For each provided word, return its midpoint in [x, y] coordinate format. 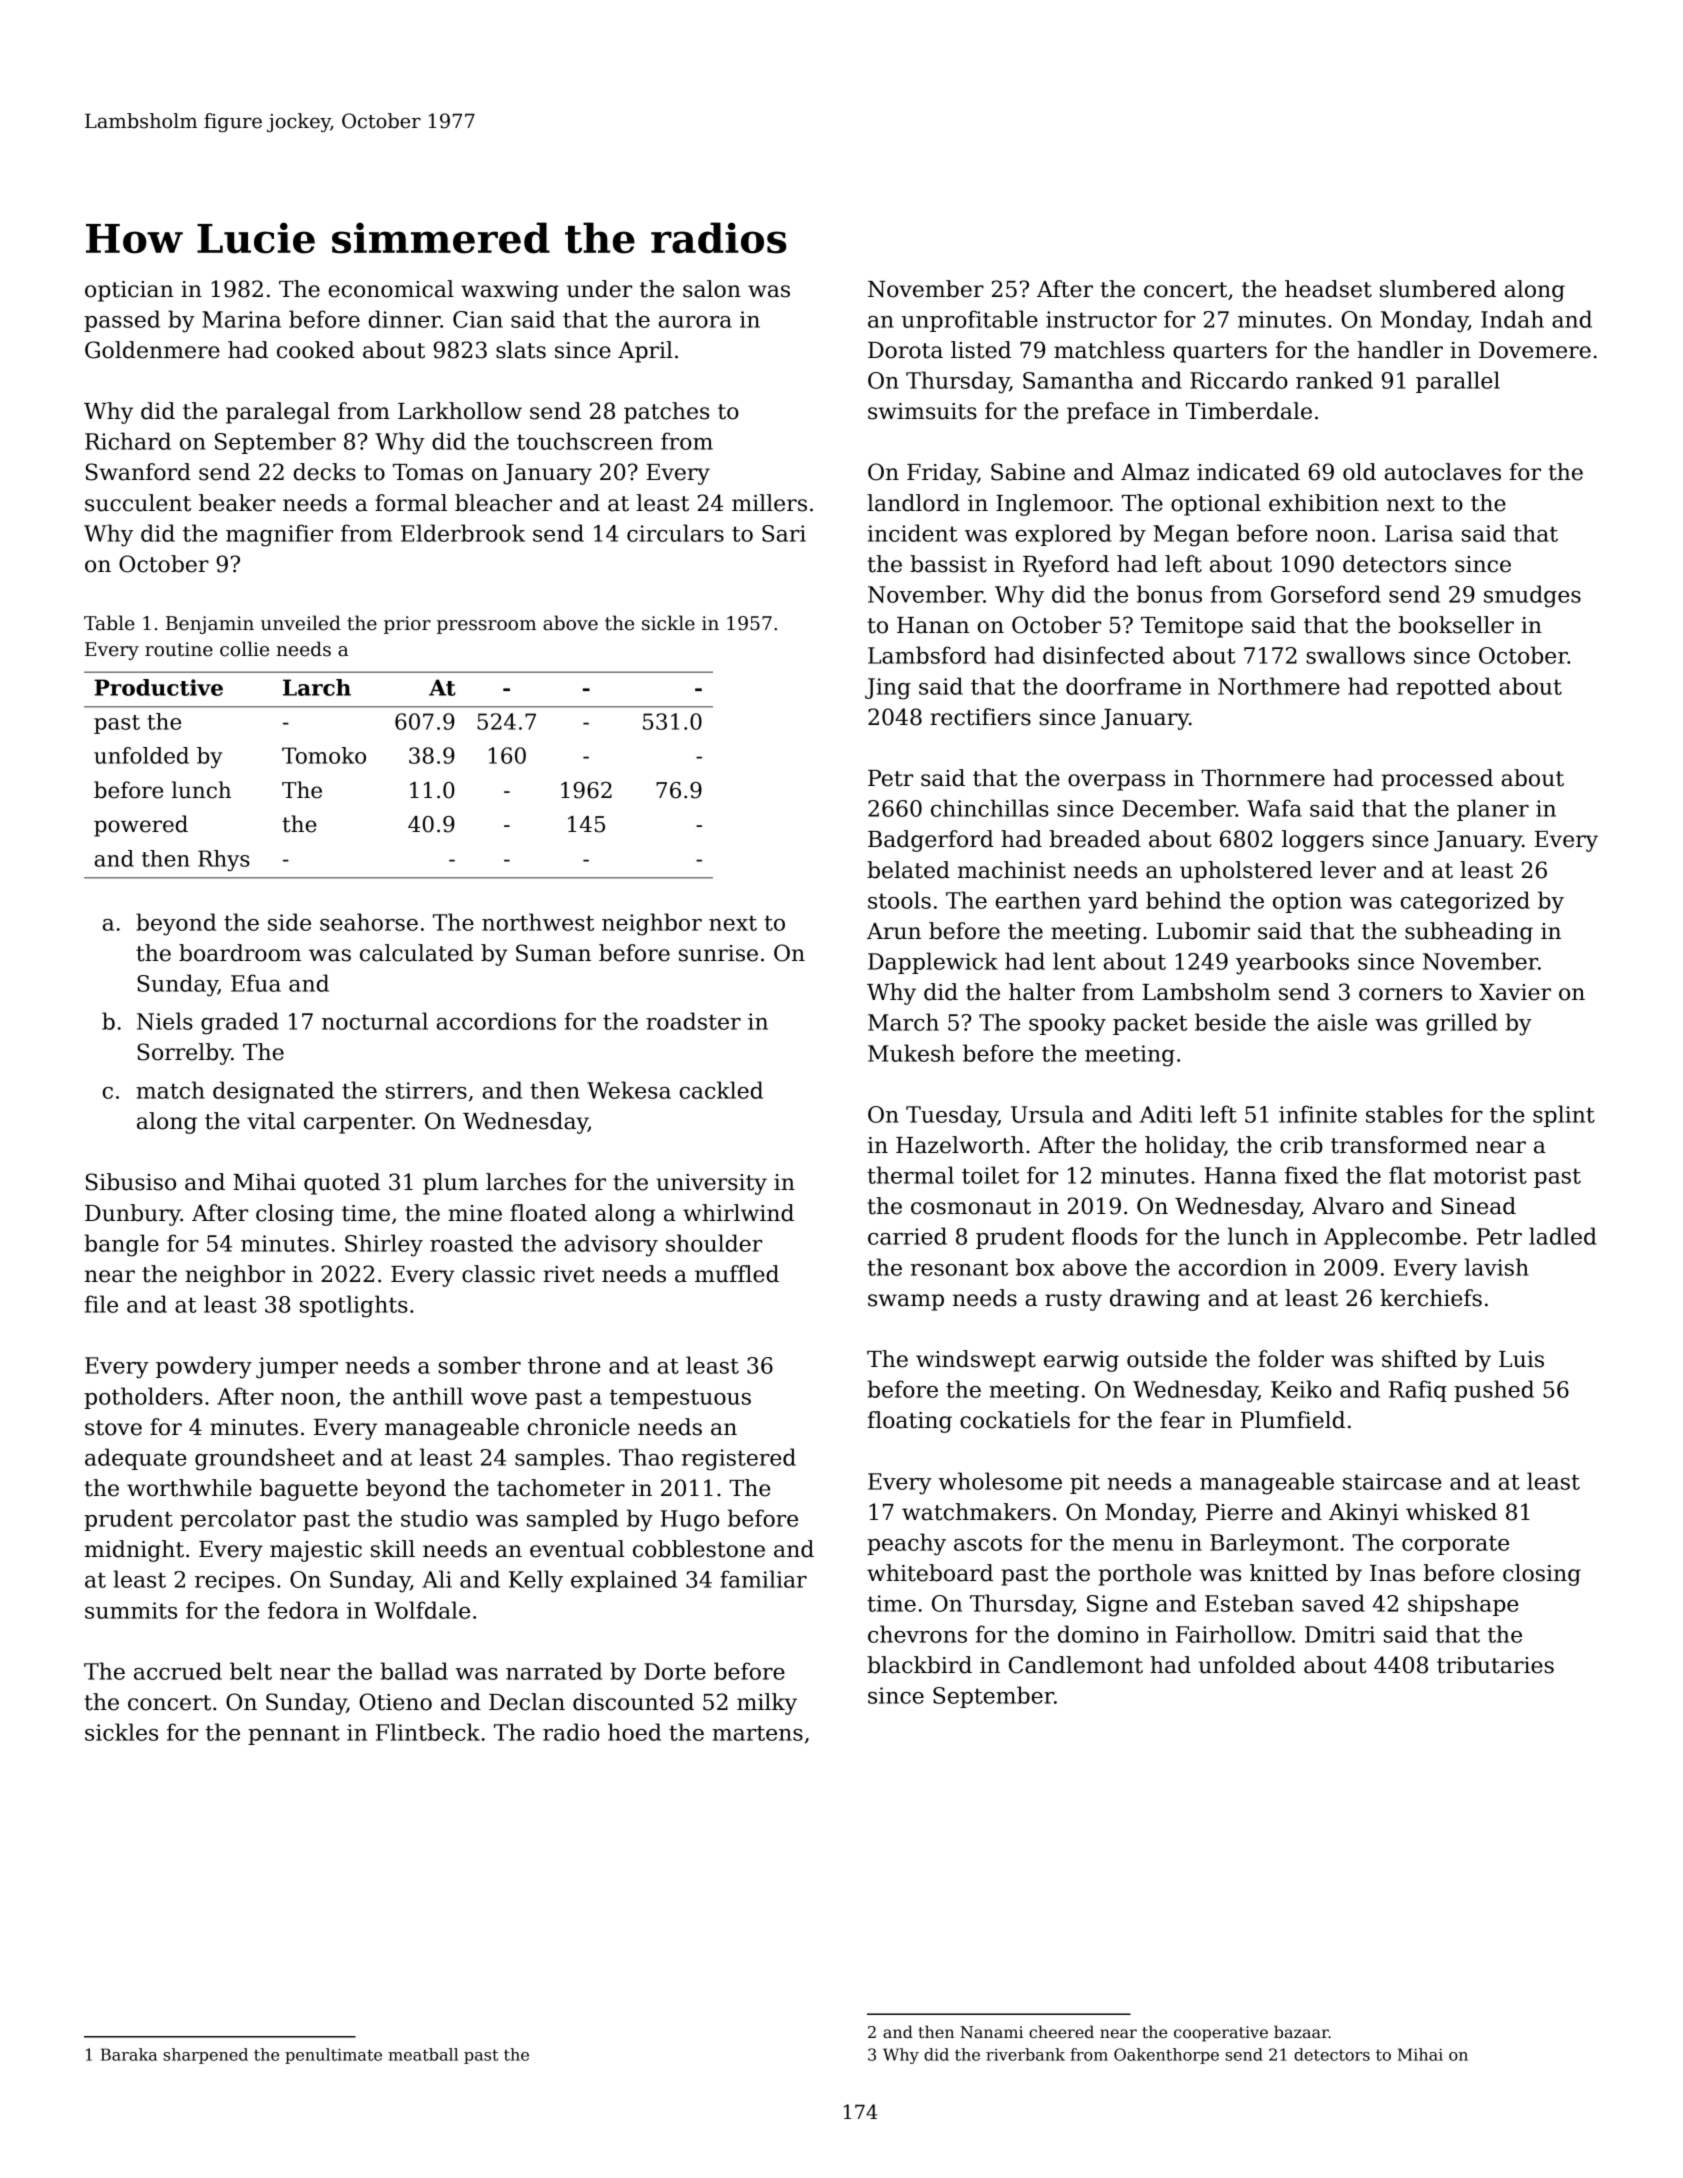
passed [122, 321]
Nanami [991, 2032]
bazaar [1301, 2031]
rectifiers [980, 717]
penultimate [333, 2056]
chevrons [917, 1634]
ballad [414, 1671]
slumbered [1438, 289]
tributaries [1495, 1665]
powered [141, 826]
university [711, 1184]
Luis [1521, 1359]
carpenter [358, 1124]
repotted [1443, 688]
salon [712, 289]
